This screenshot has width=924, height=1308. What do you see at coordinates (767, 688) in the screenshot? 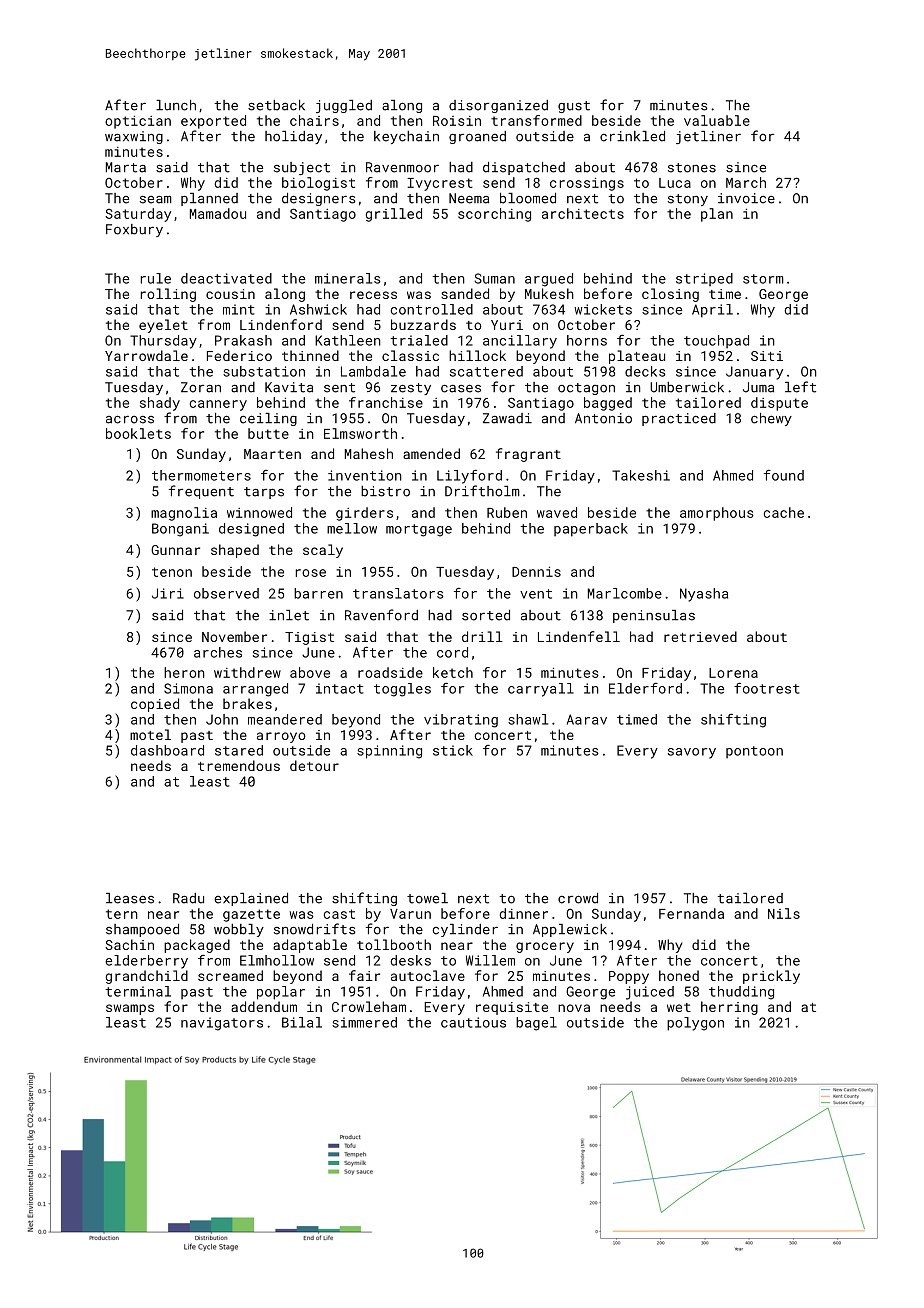
I see `footrest` at bounding box center [767, 688].
